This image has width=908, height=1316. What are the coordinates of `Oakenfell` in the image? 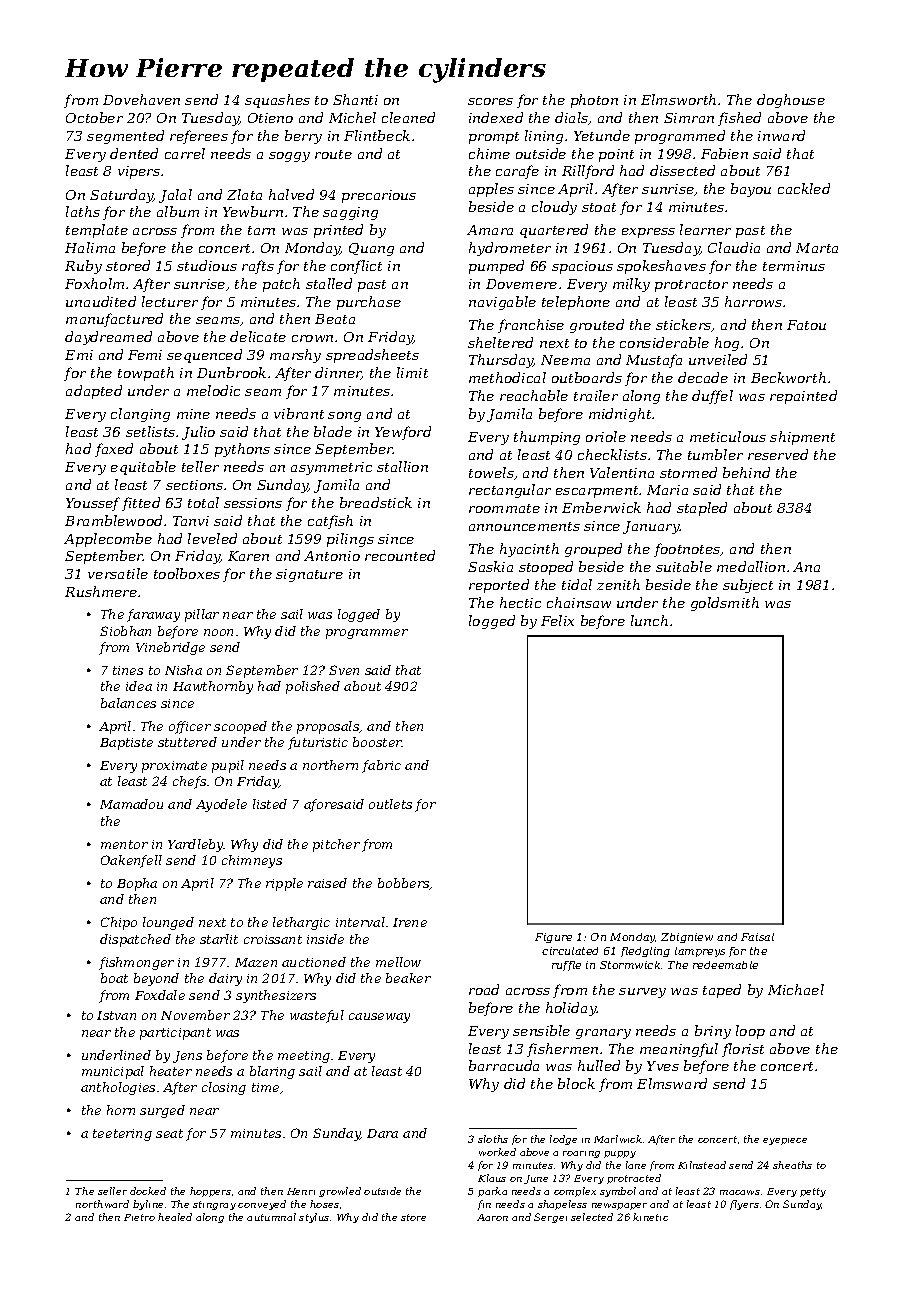 It's located at (131, 861).
